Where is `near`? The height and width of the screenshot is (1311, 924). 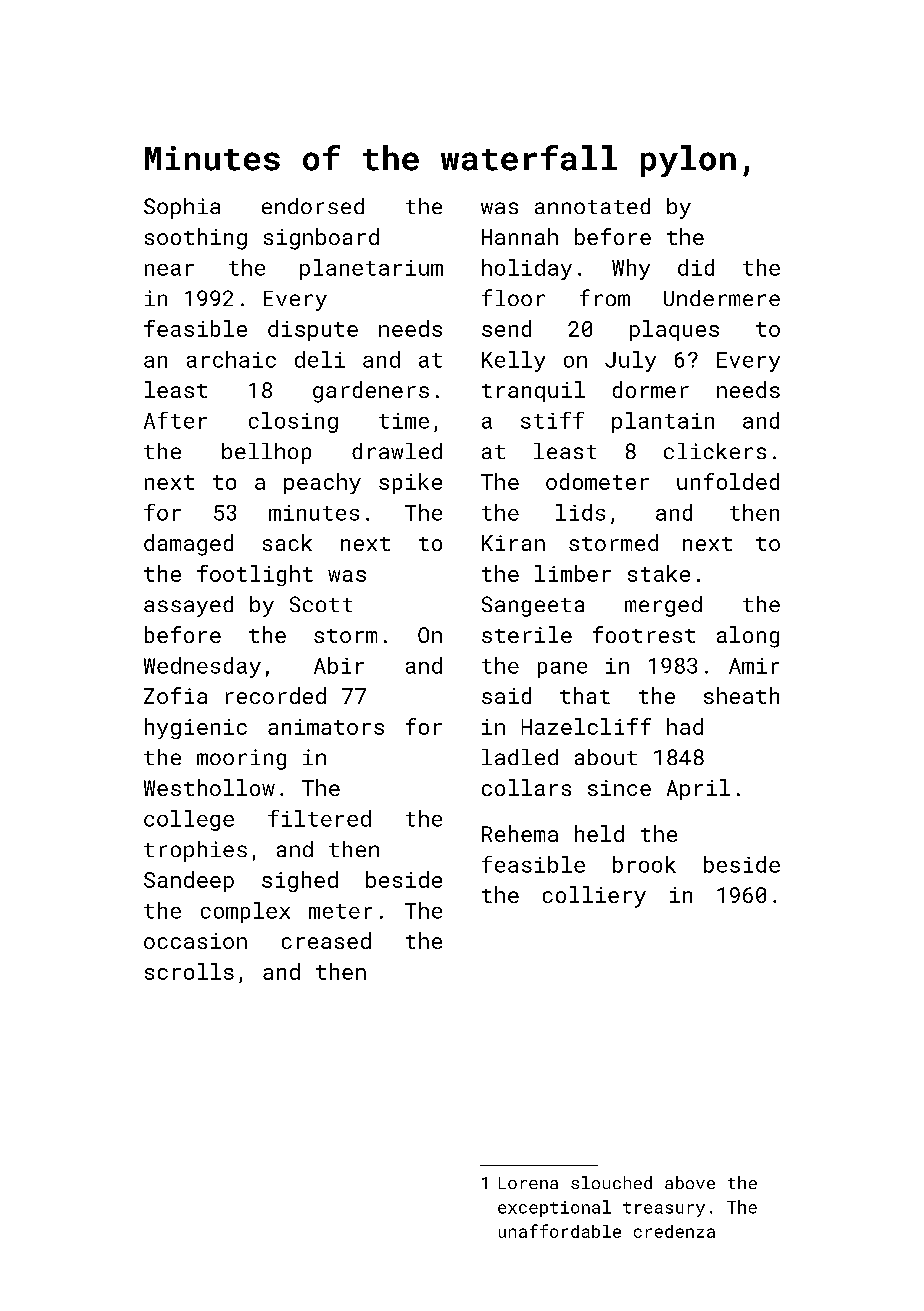 near is located at coordinates (169, 270).
